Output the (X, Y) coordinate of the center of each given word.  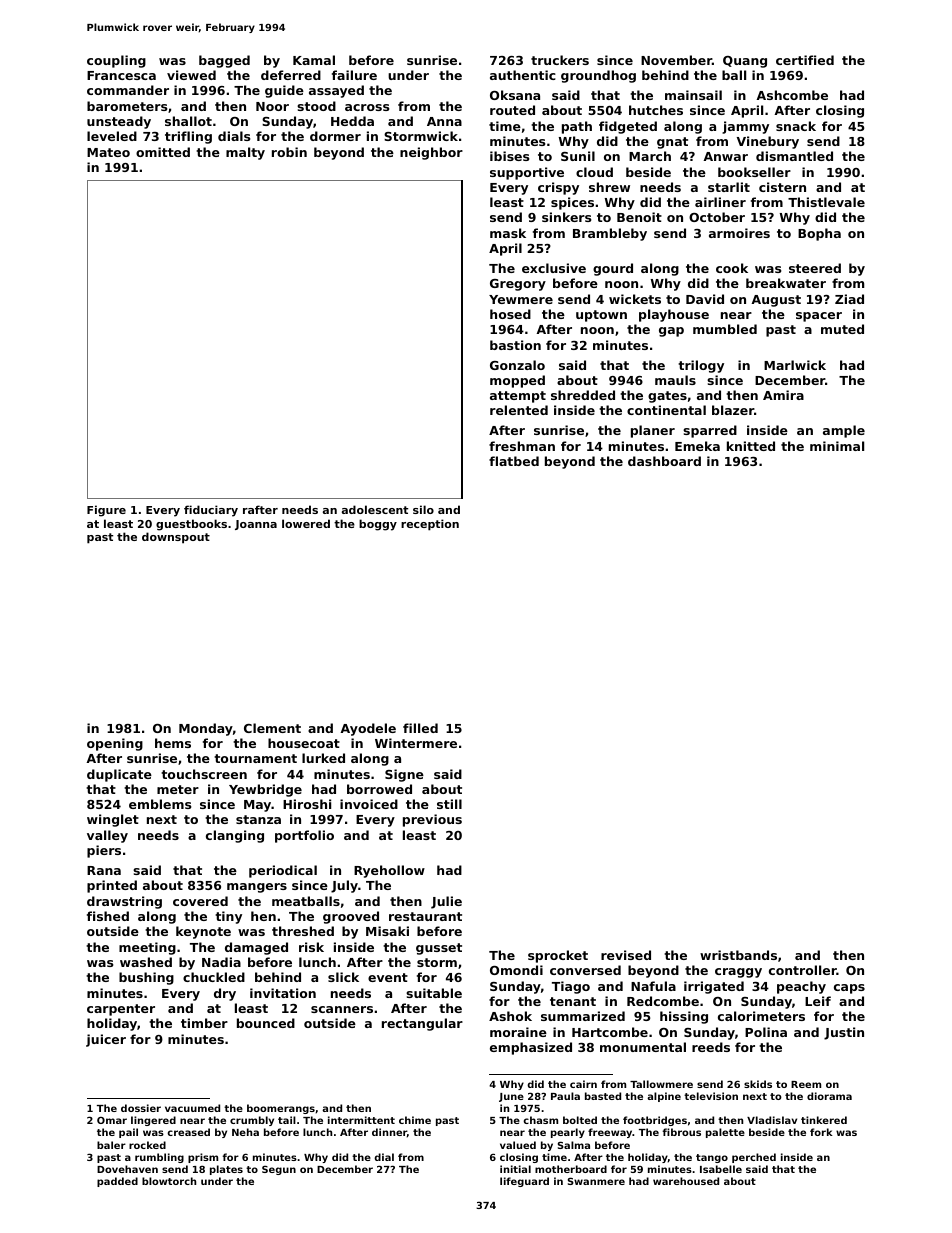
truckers (560, 60)
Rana (104, 870)
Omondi (516, 970)
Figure (106, 511)
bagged (224, 61)
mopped (517, 381)
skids (758, 1084)
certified (805, 60)
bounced (266, 1023)
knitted (751, 446)
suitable (434, 993)
